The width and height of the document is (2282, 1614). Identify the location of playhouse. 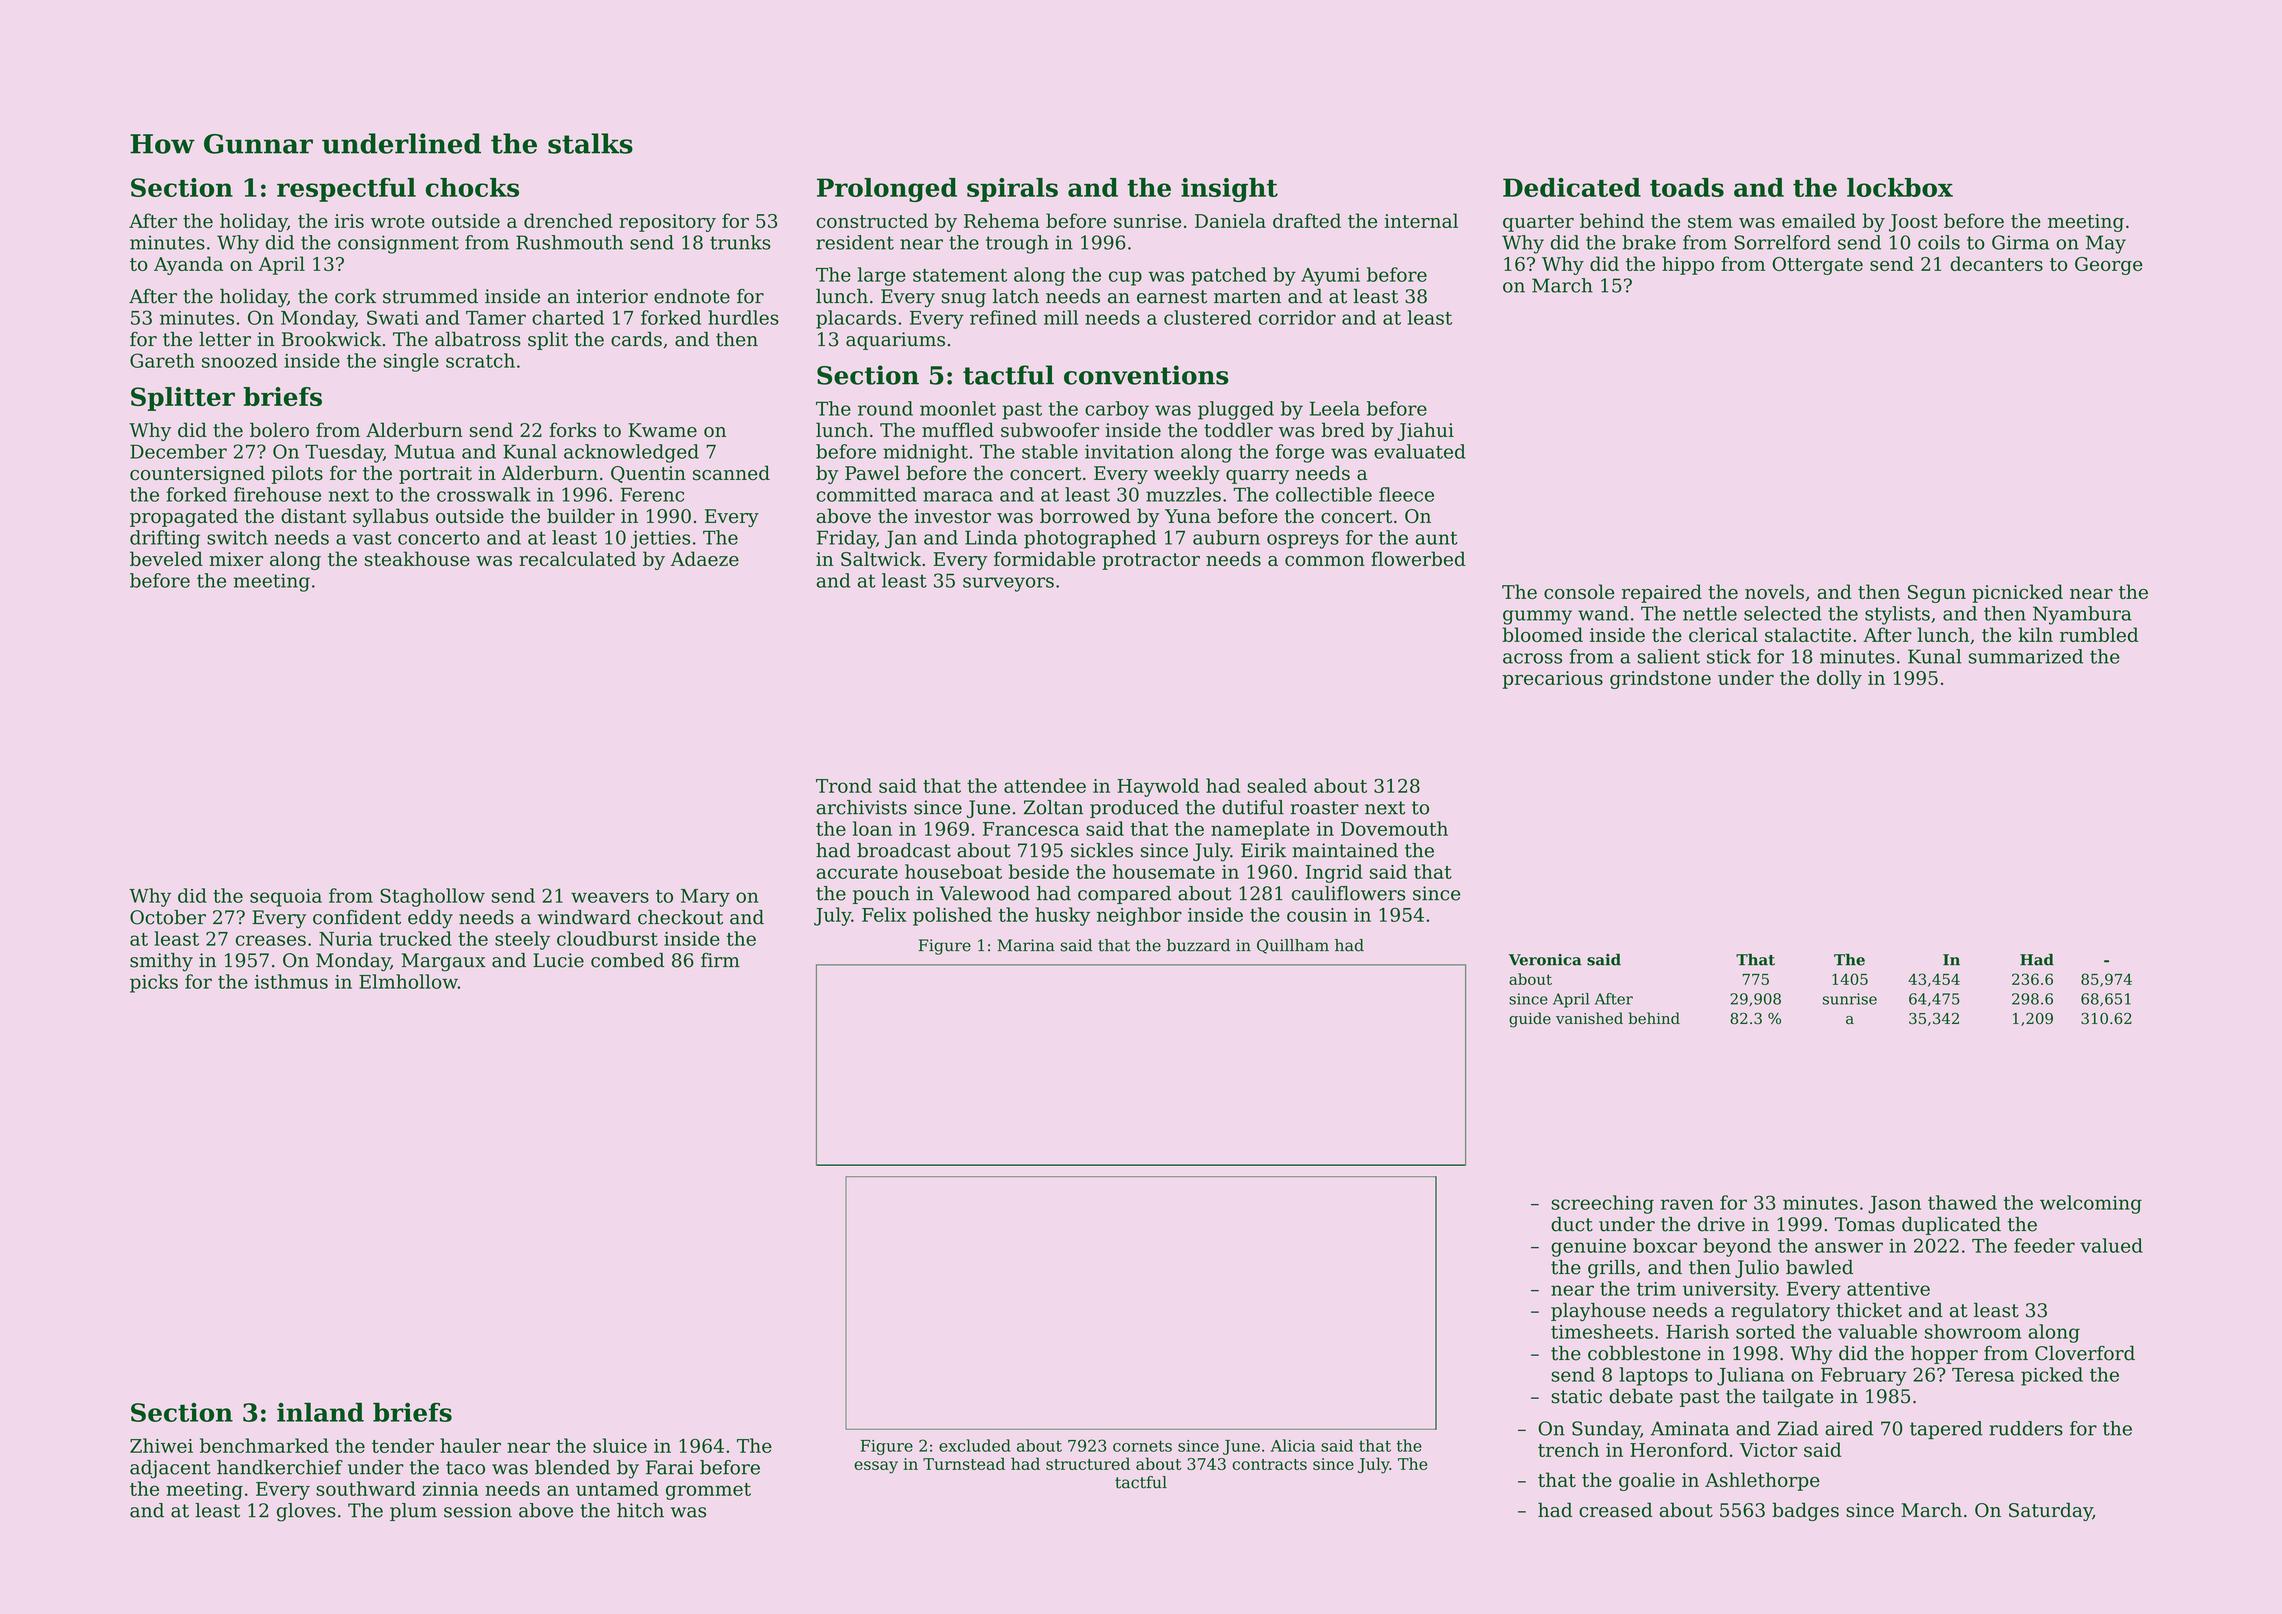
(1598, 1312).
